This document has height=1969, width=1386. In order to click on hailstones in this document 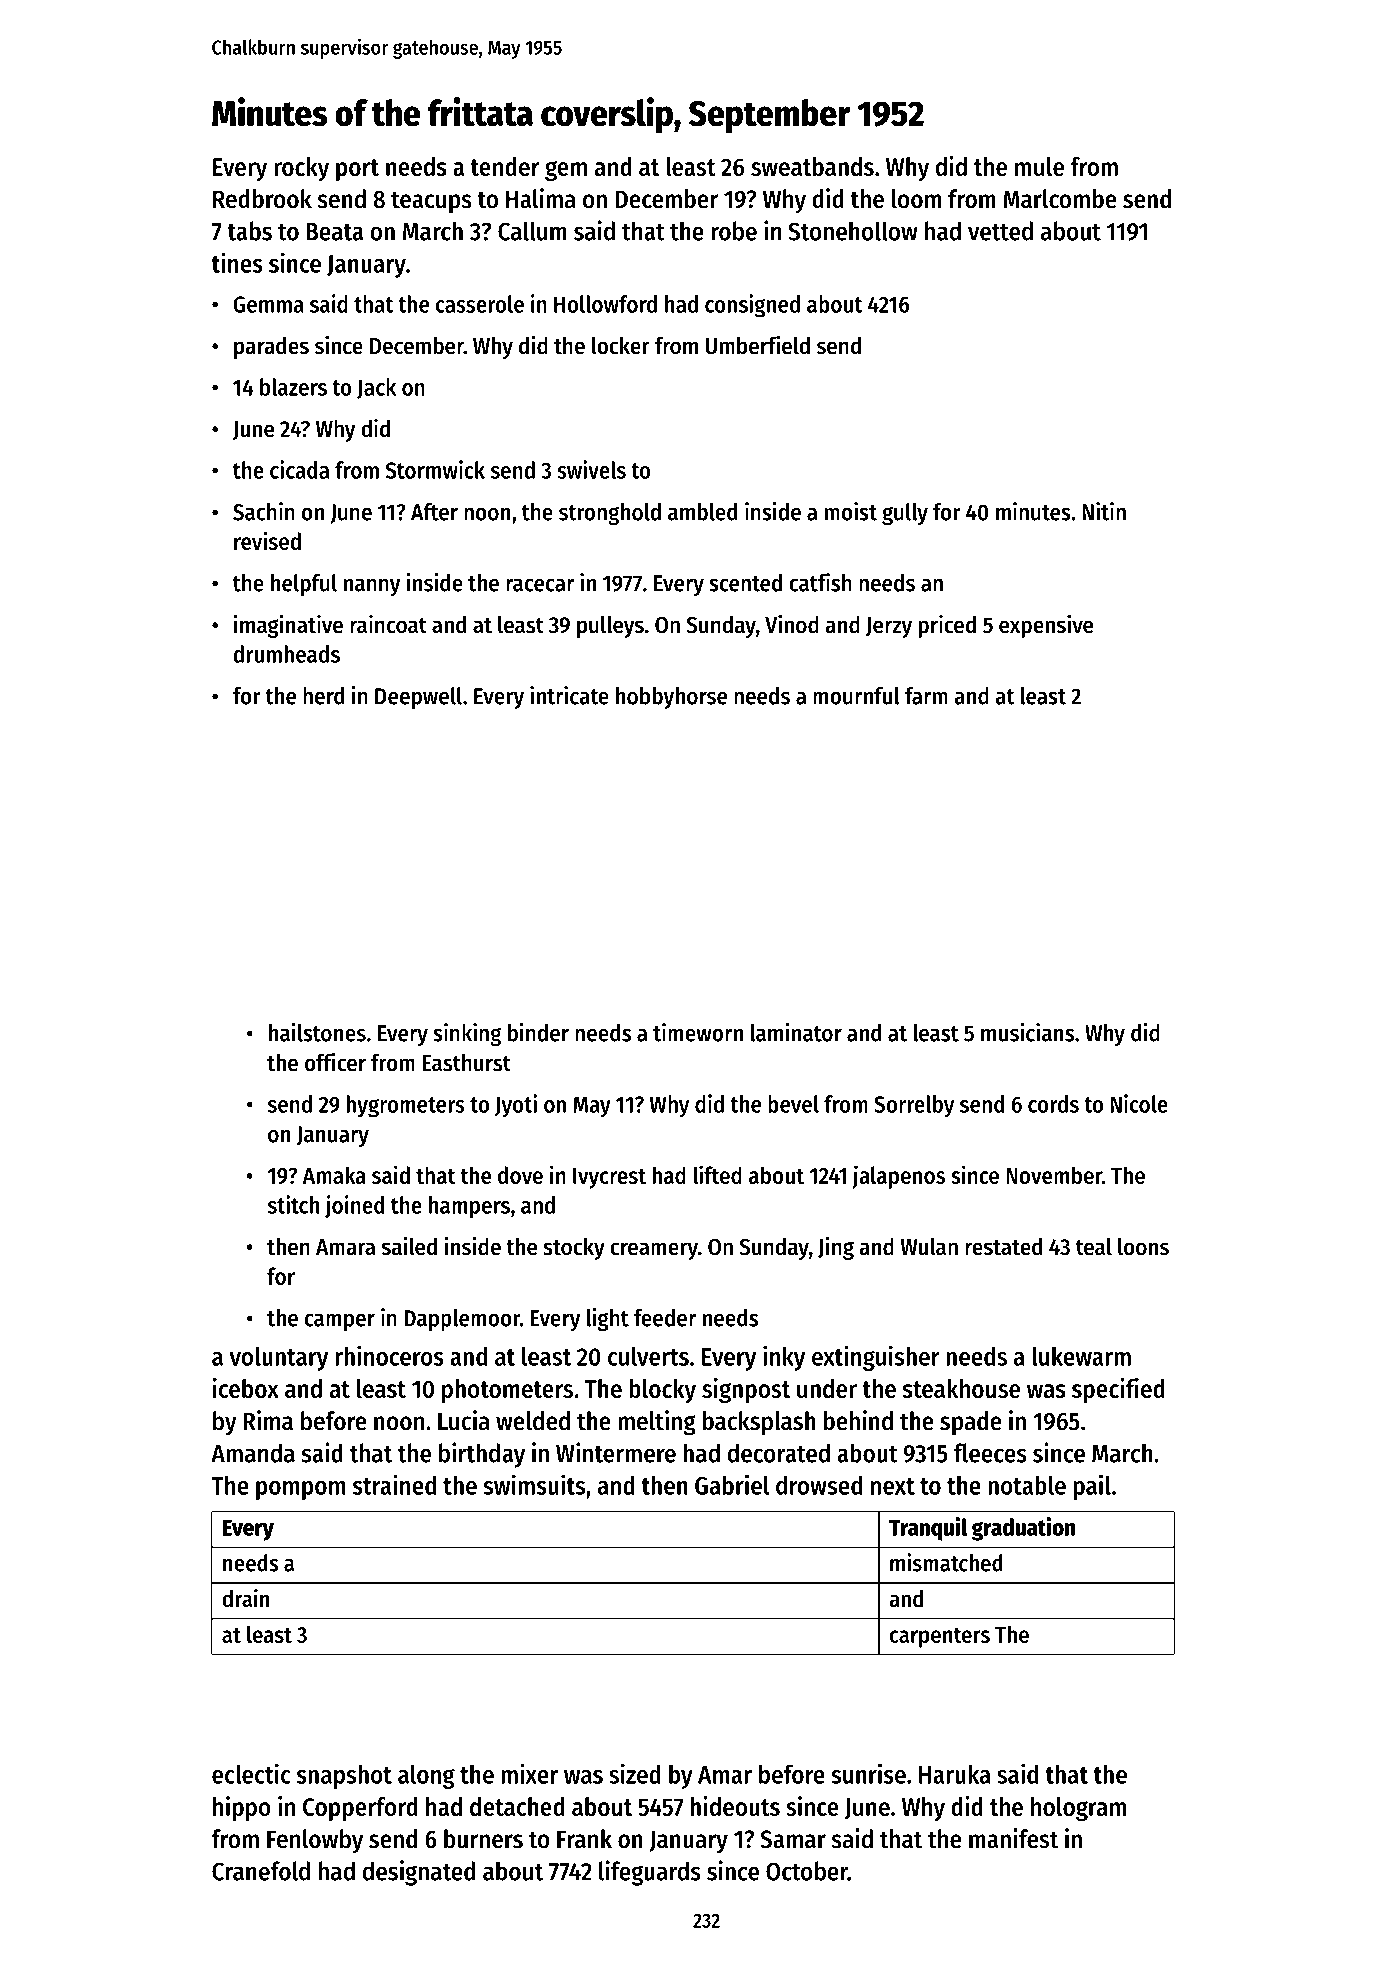, I will do `click(317, 1032)`.
